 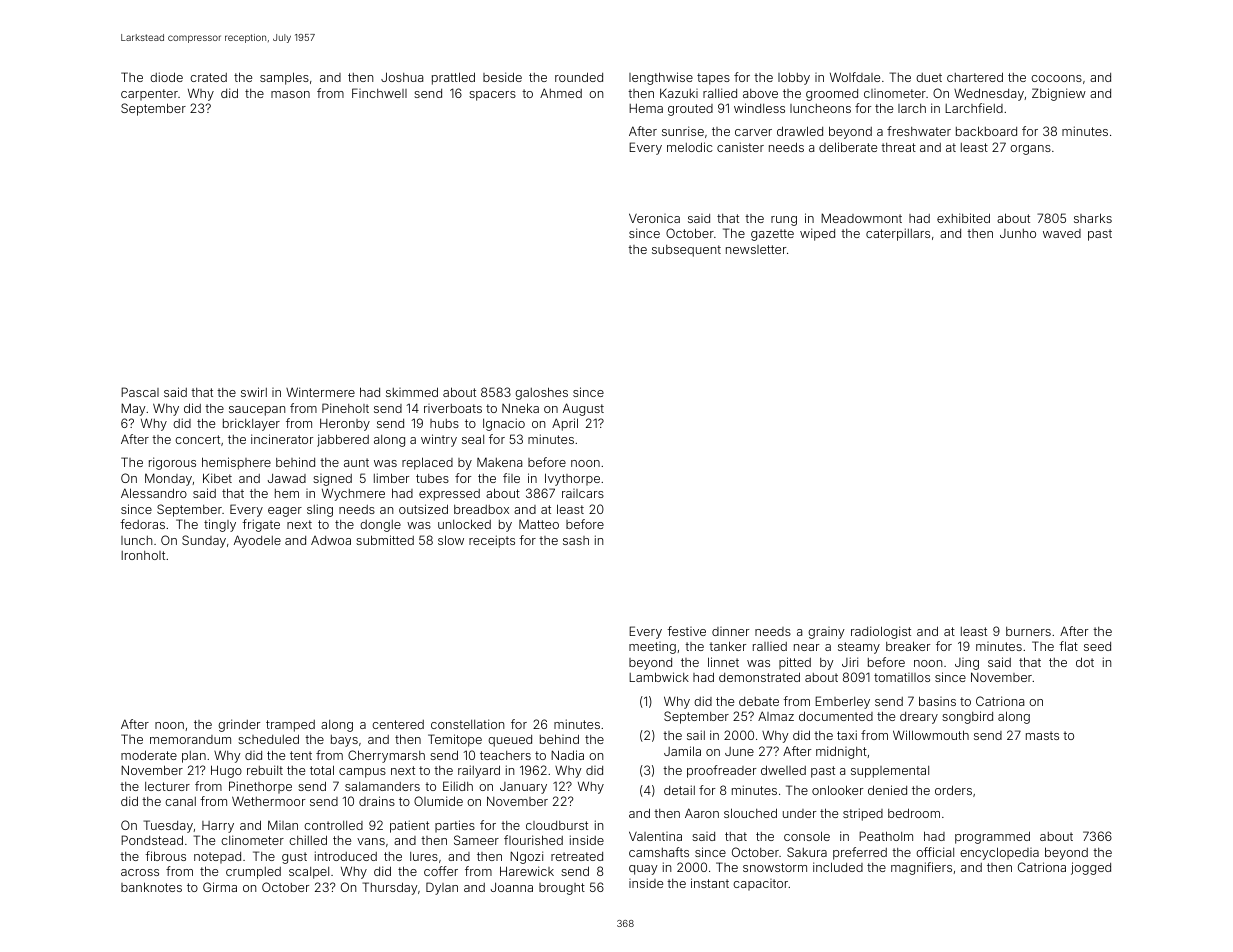 I want to click on Junho, so click(x=1018, y=233).
